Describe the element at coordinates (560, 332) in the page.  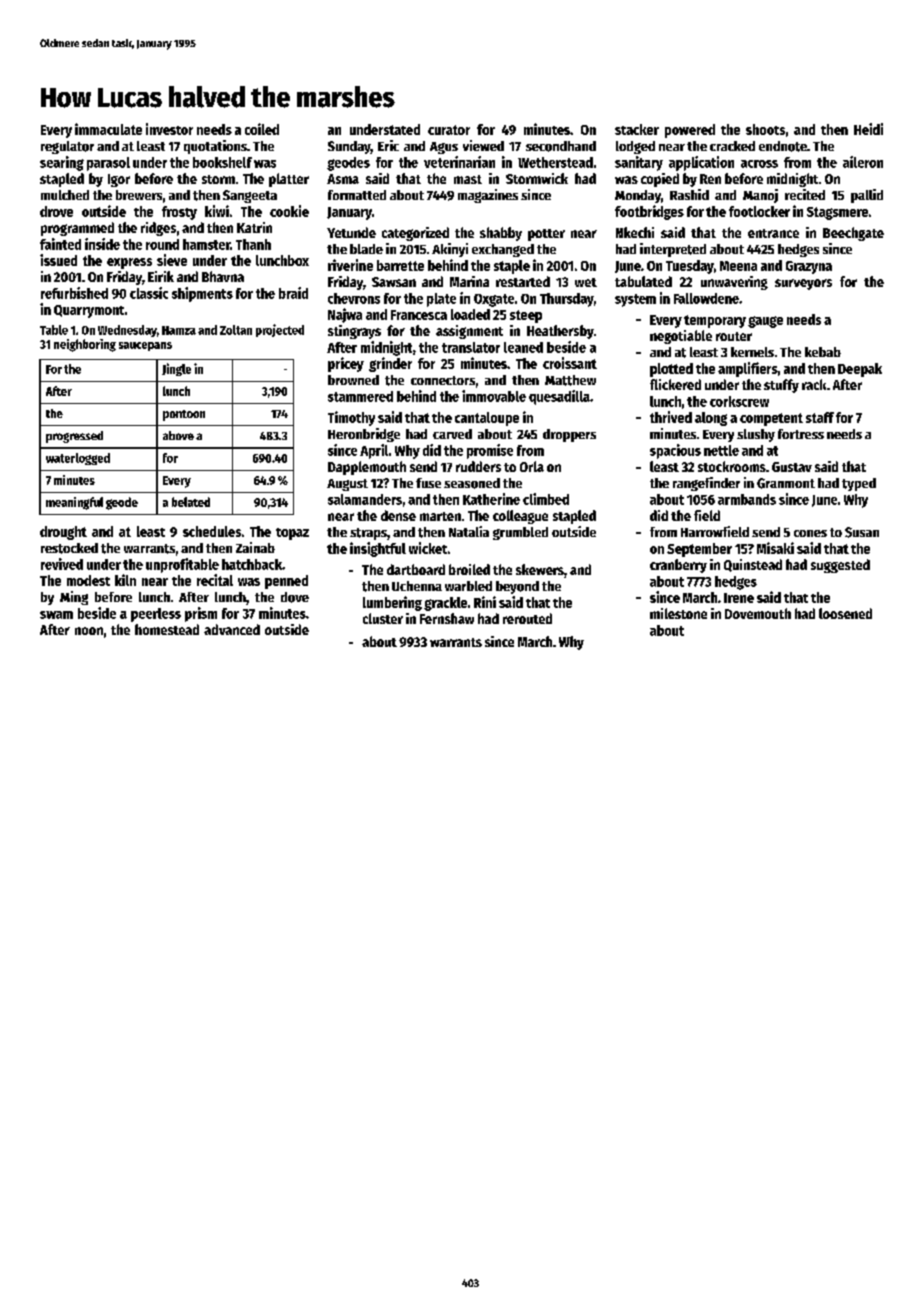
I see `Heathersby` at that location.
